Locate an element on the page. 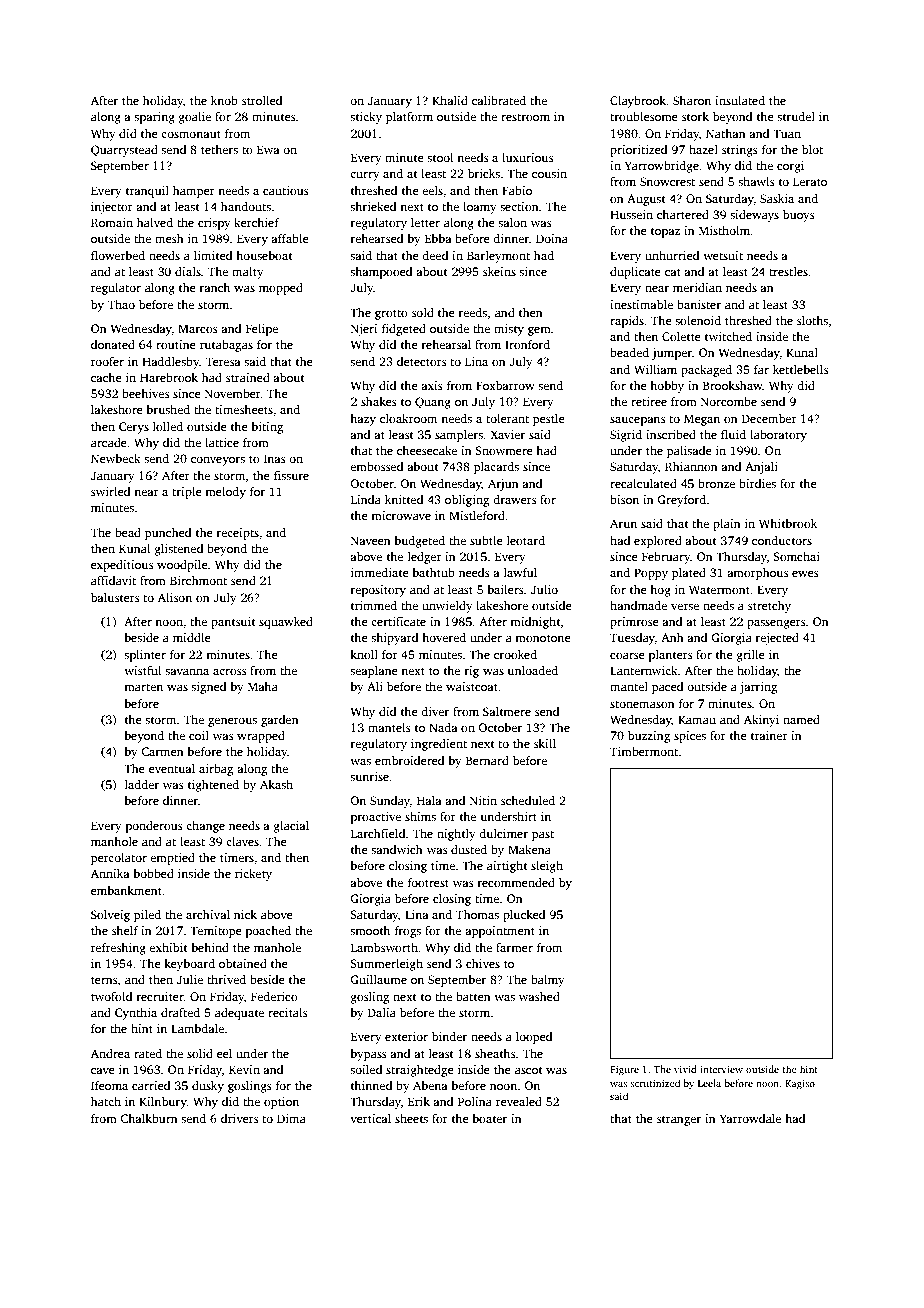 This page has width=924, height=1308. Khalid is located at coordinates (450, 100).
